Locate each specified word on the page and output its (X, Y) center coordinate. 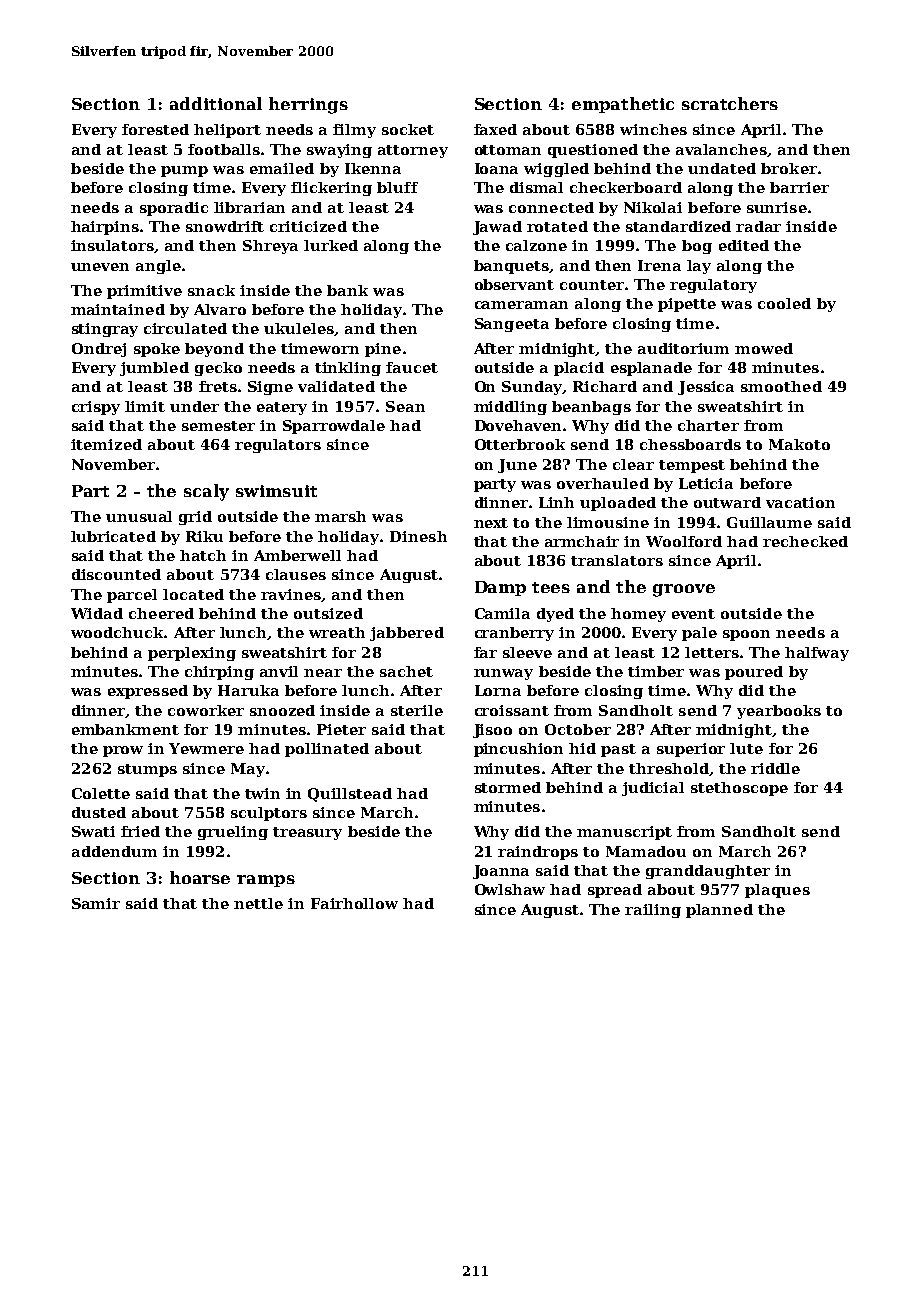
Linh (556, 502)
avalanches (721, 149)
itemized (106, 444)
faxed (495, 129)
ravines (291, 594)
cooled (784, 303)
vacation (800, 502)
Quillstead (350, 795)
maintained (118, 309)
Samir (96, 903)
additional (216, 103)
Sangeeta (512, 325)
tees (551, 587)
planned (719, 911)
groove (684, 590)
